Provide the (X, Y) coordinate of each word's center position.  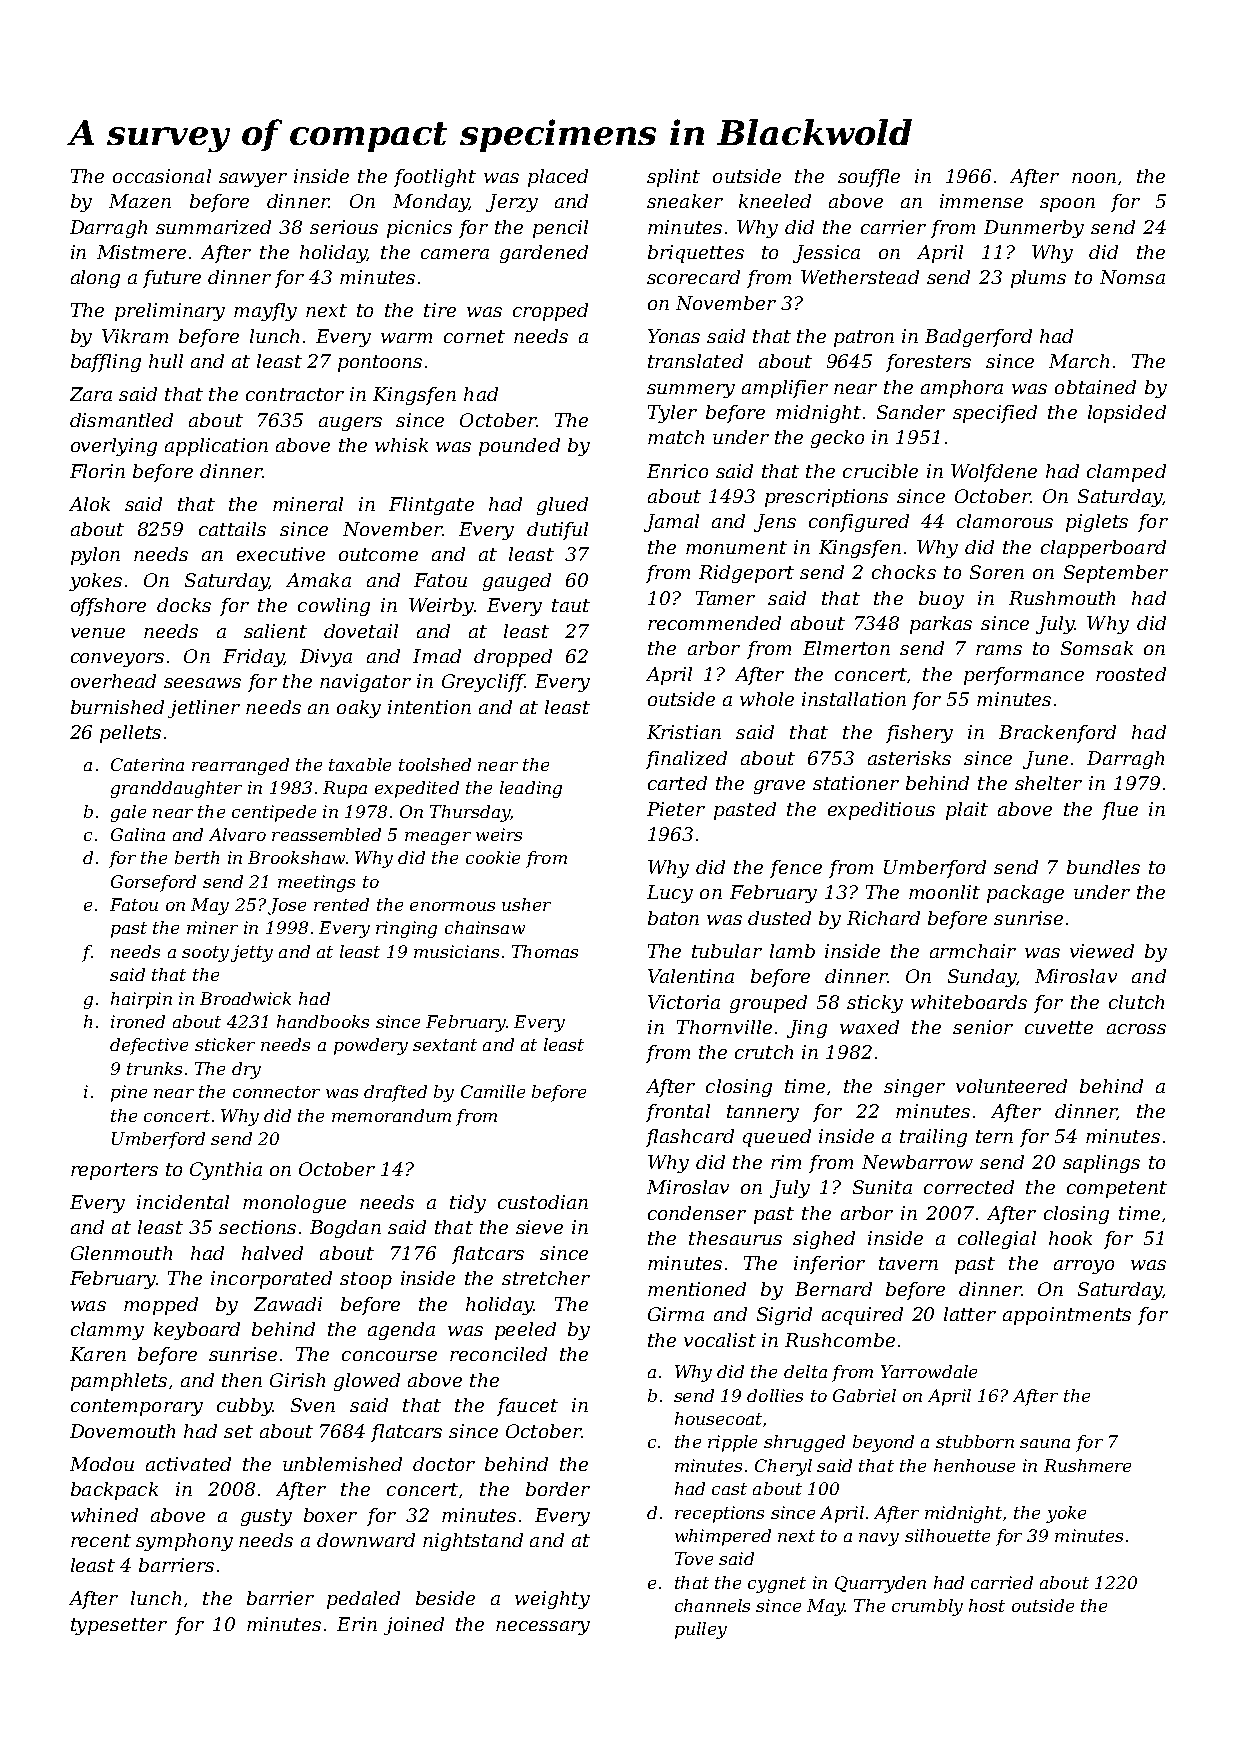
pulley (701, 1630)
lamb (792, 951)
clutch (1136, 1002)
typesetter (119, 1626)
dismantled (121, 420)
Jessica (826, 254)
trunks (154, 1068)
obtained (1095, 387)
